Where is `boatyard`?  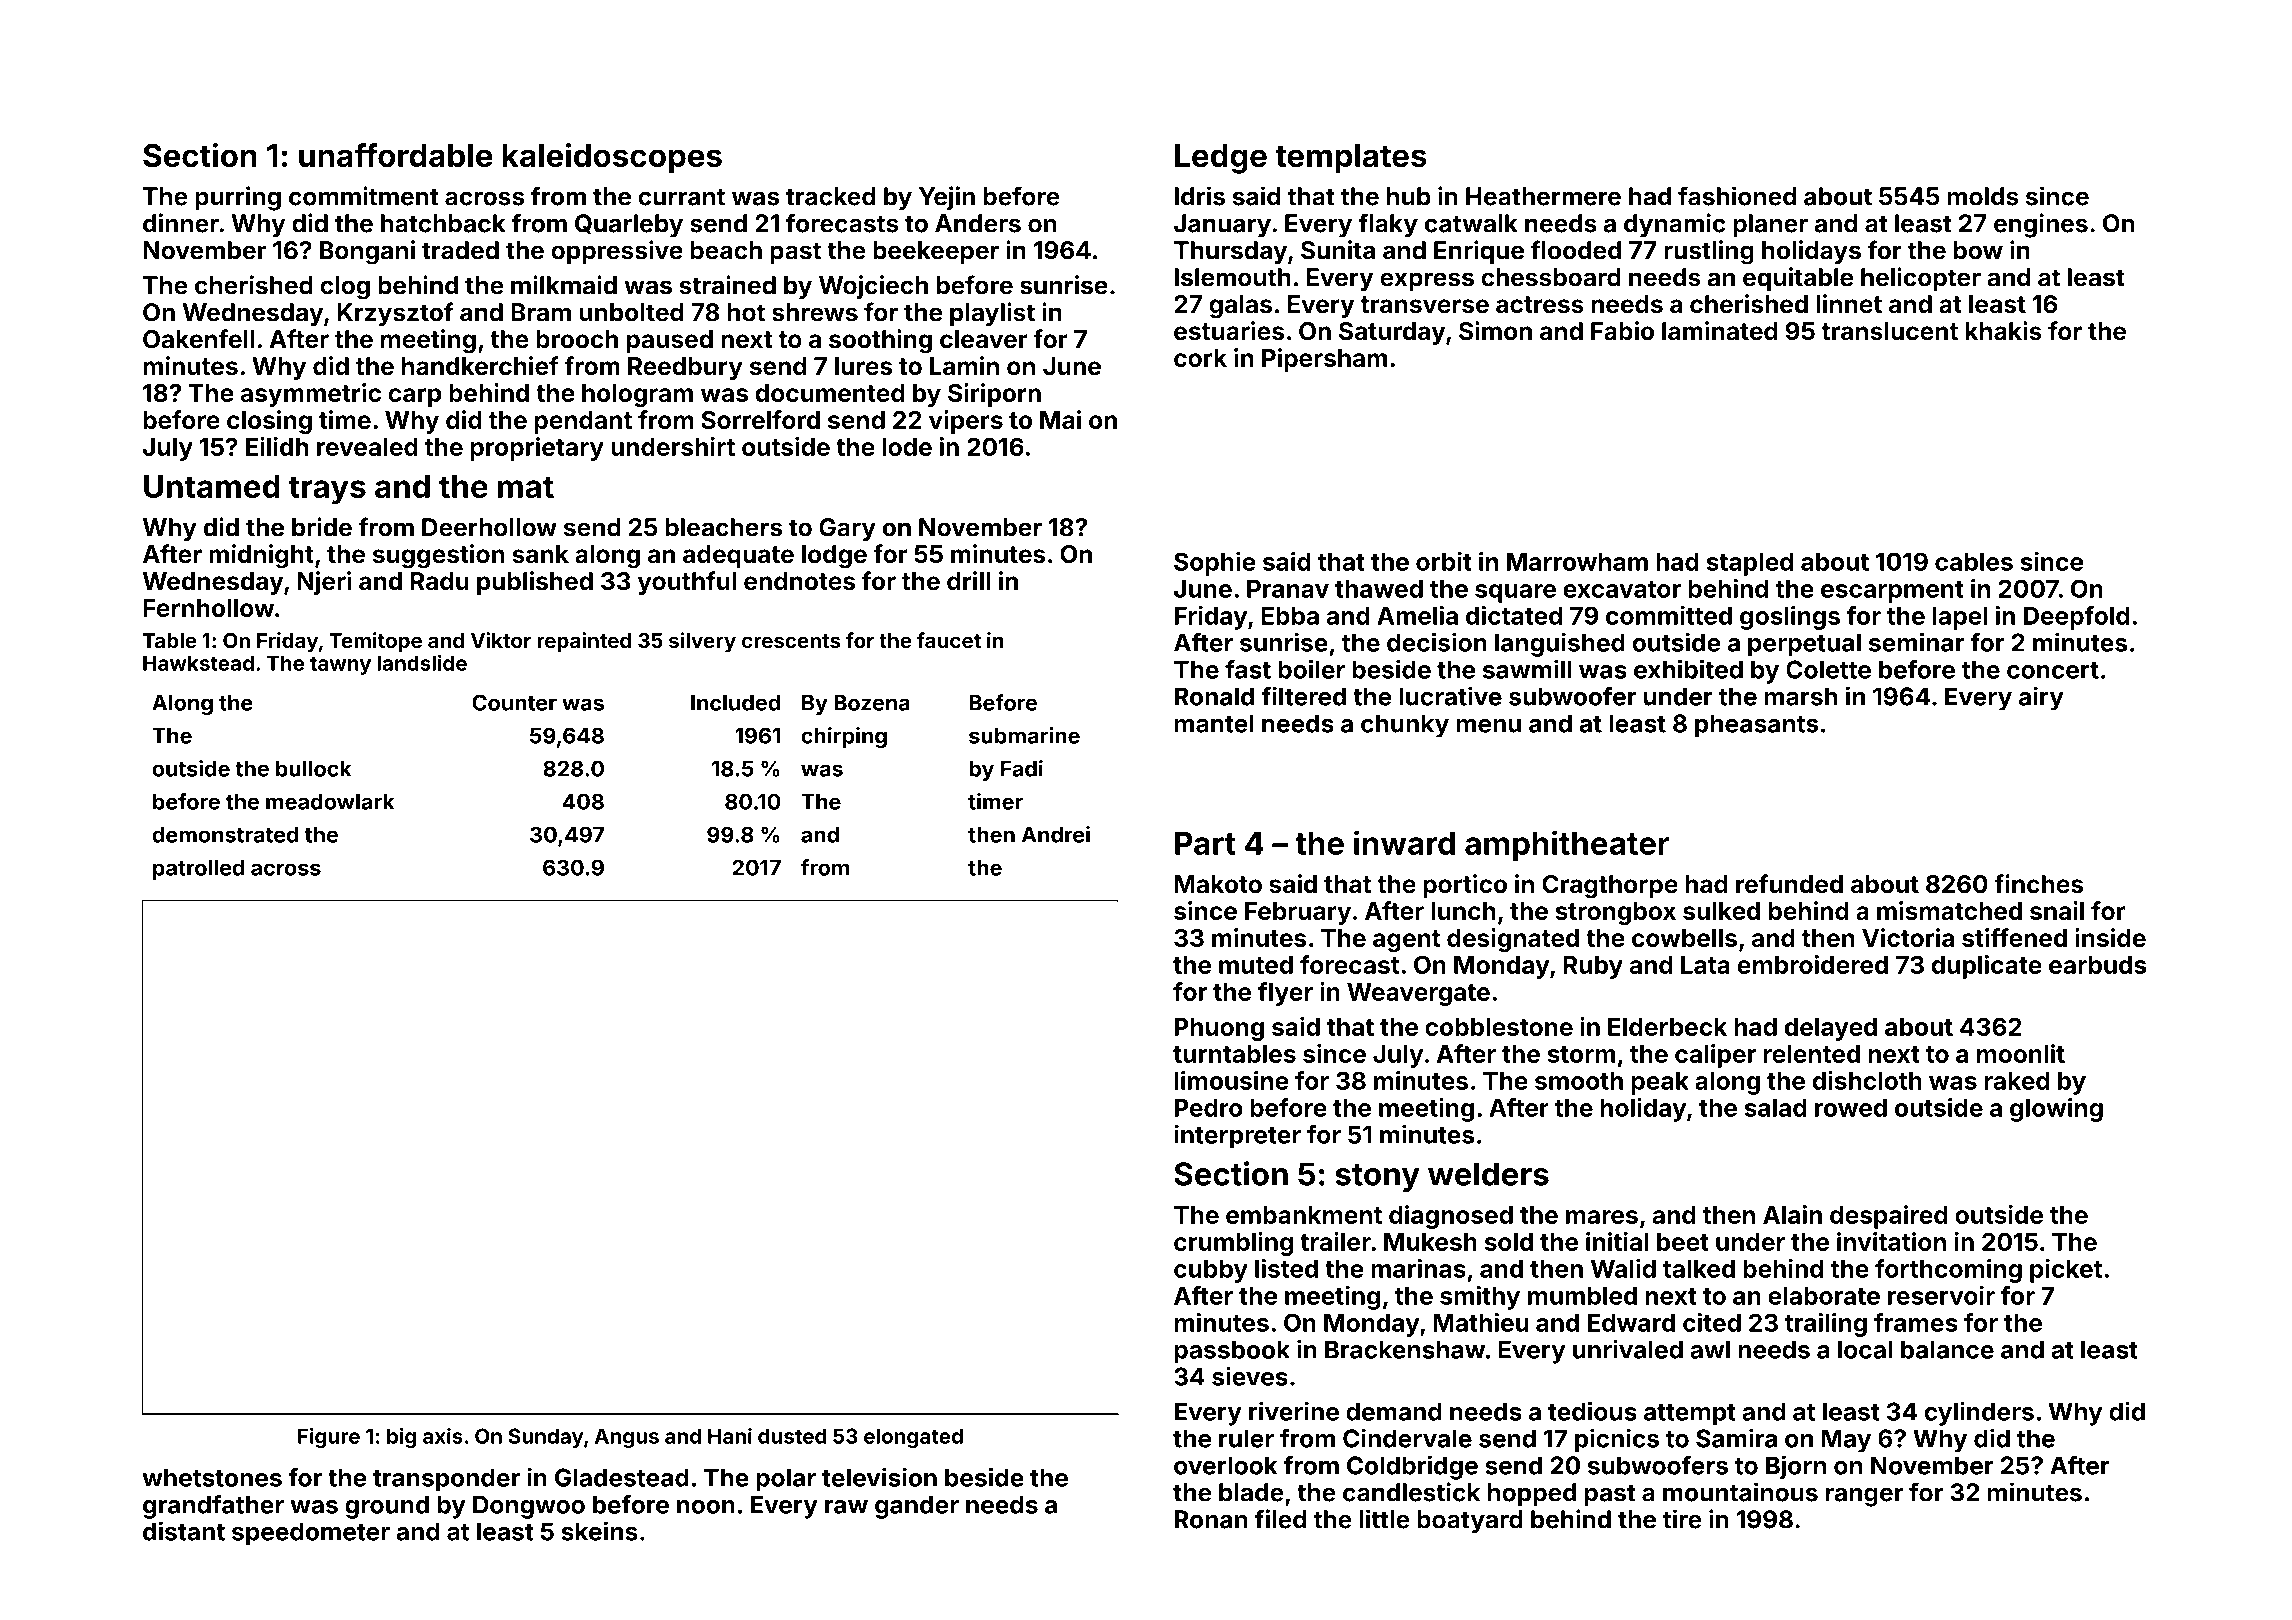
boatyard is located at coordinates (1470, 1522).
